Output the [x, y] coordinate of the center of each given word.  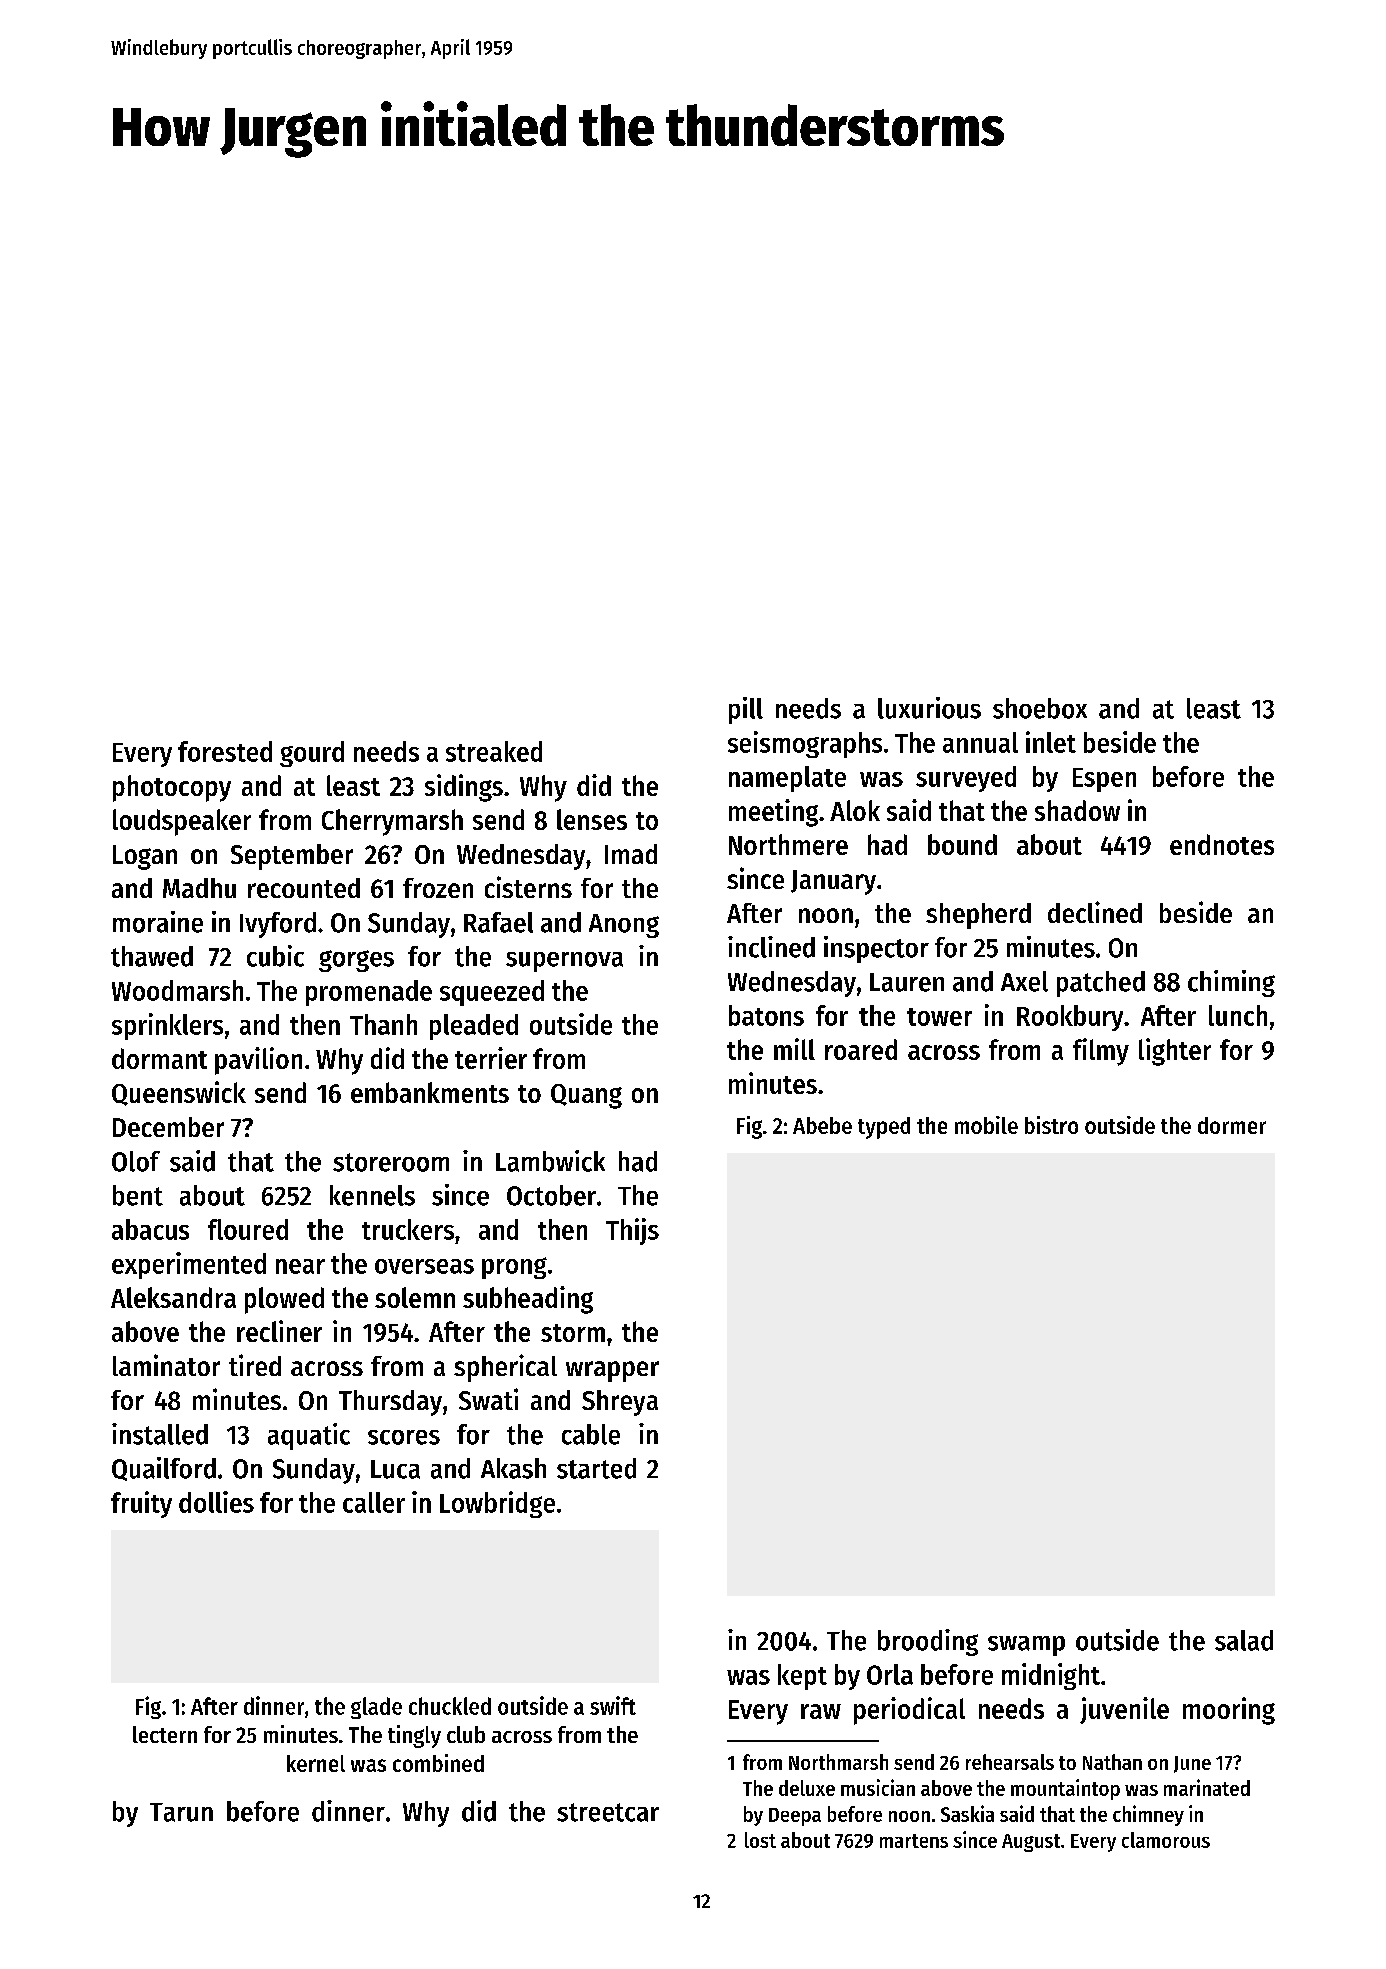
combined [438, 1763]
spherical [505, 1368]
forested [225, 751]
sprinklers [167, 1026]
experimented [189, 1265]
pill [746, 710]
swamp [1026, 1646]
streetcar [608, 1812]
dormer [1232, 1125]
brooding [928, 1642]
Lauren [907, 982]
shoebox [1040, 708]
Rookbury [1070, 1018]
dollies [216, 1502]
